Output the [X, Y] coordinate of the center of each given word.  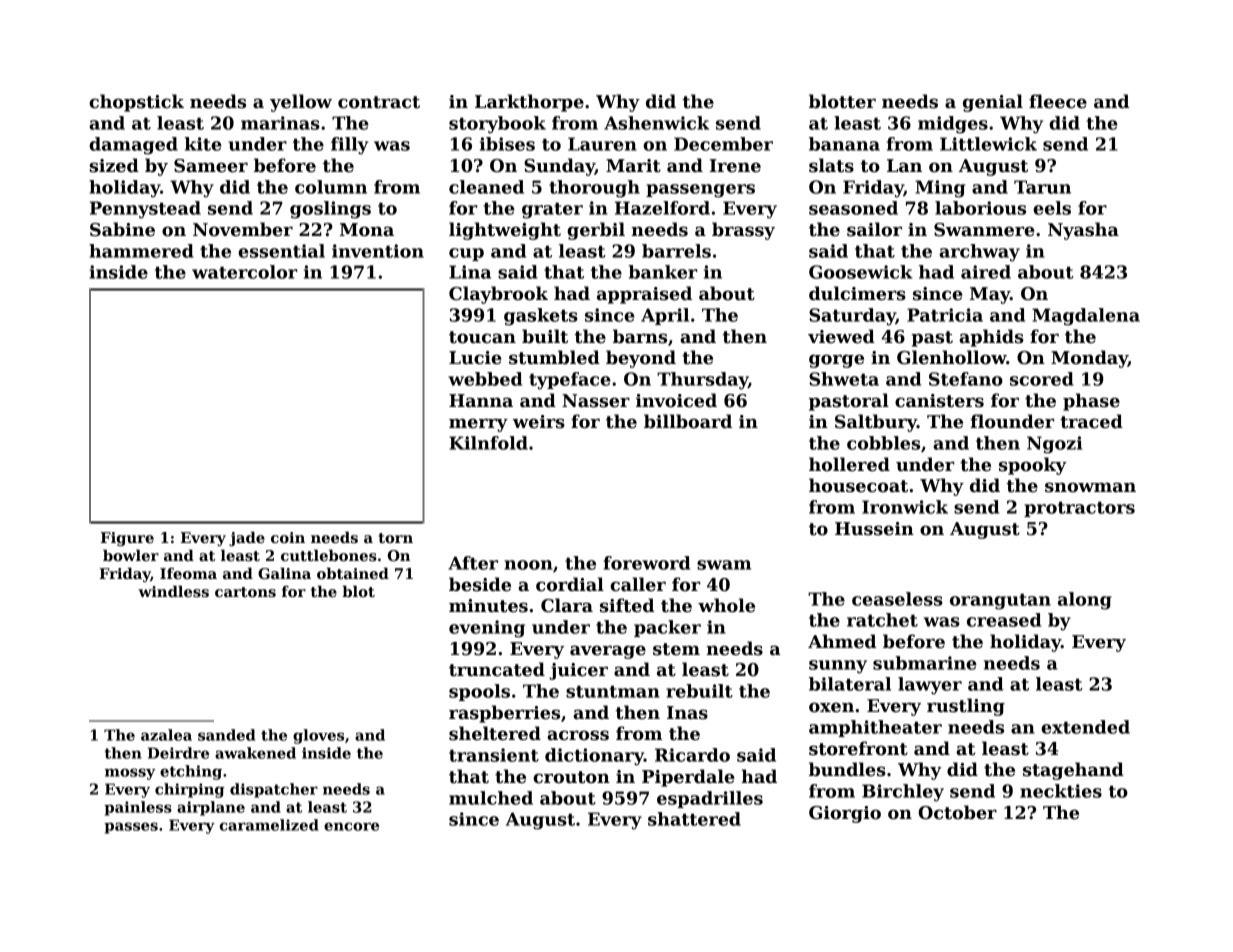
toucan [482, 337]
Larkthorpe [529, 103]
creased [1004, 620]
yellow [301, 103]
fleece [1058, 101]
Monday [1089, 359]
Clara [567, 605]
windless [173, 591]
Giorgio [845, 814]
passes [131, 828]
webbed [485, 379]
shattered [694, 819]
